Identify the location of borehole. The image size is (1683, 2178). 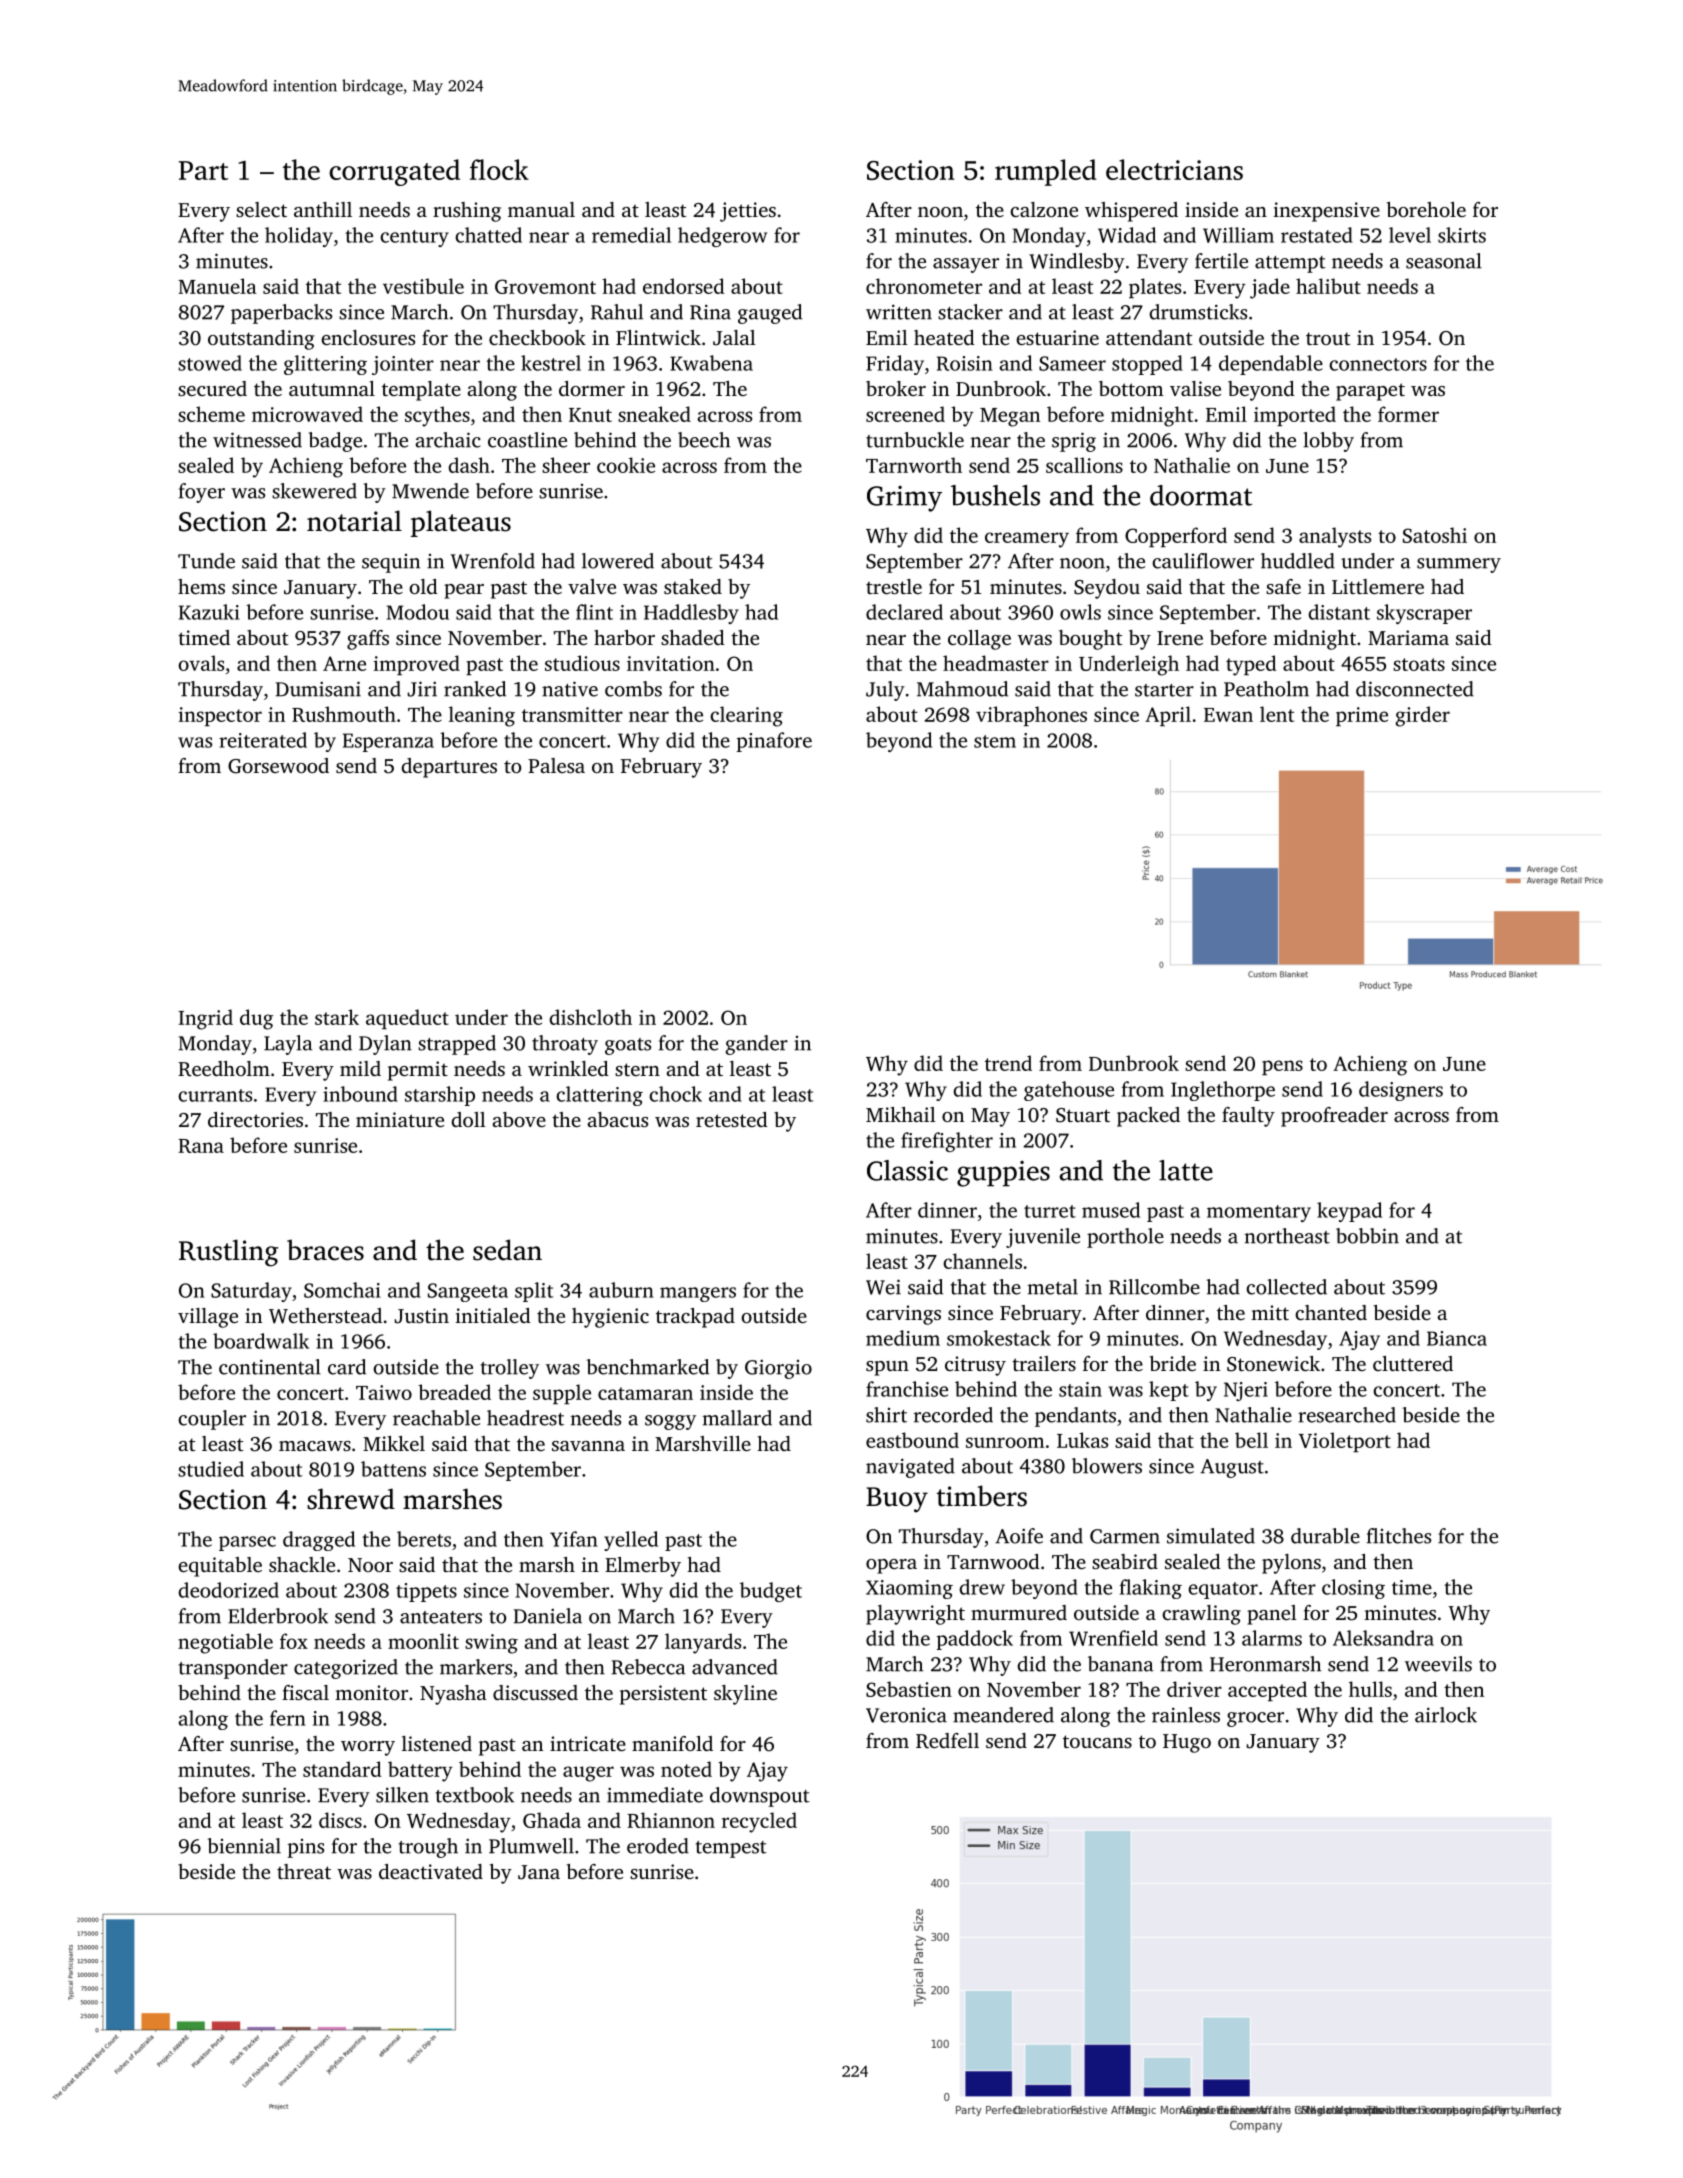
(1426, 209).
